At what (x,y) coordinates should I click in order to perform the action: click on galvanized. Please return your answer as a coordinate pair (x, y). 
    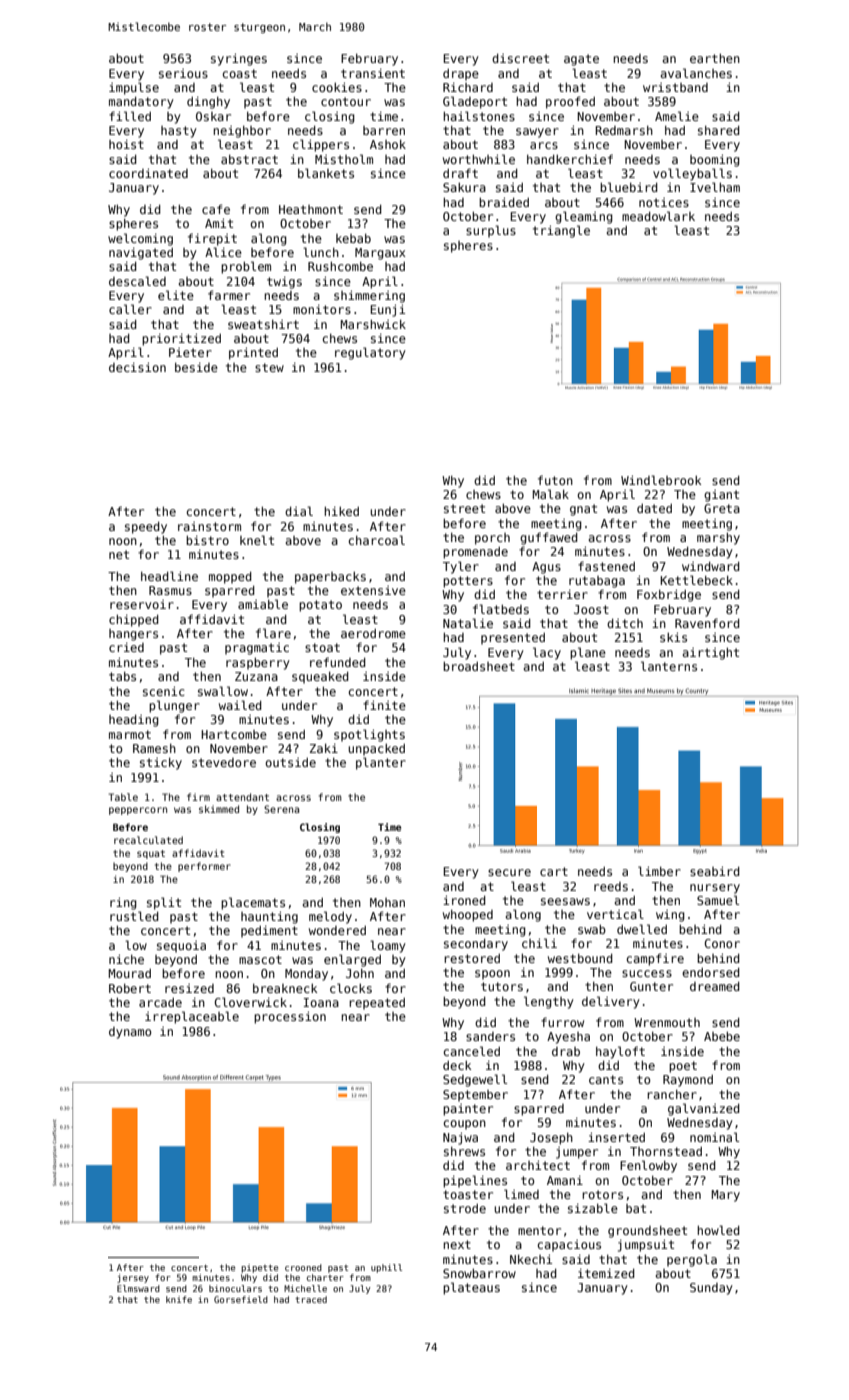
    Looking at the image, I should click on (704, 1109).
